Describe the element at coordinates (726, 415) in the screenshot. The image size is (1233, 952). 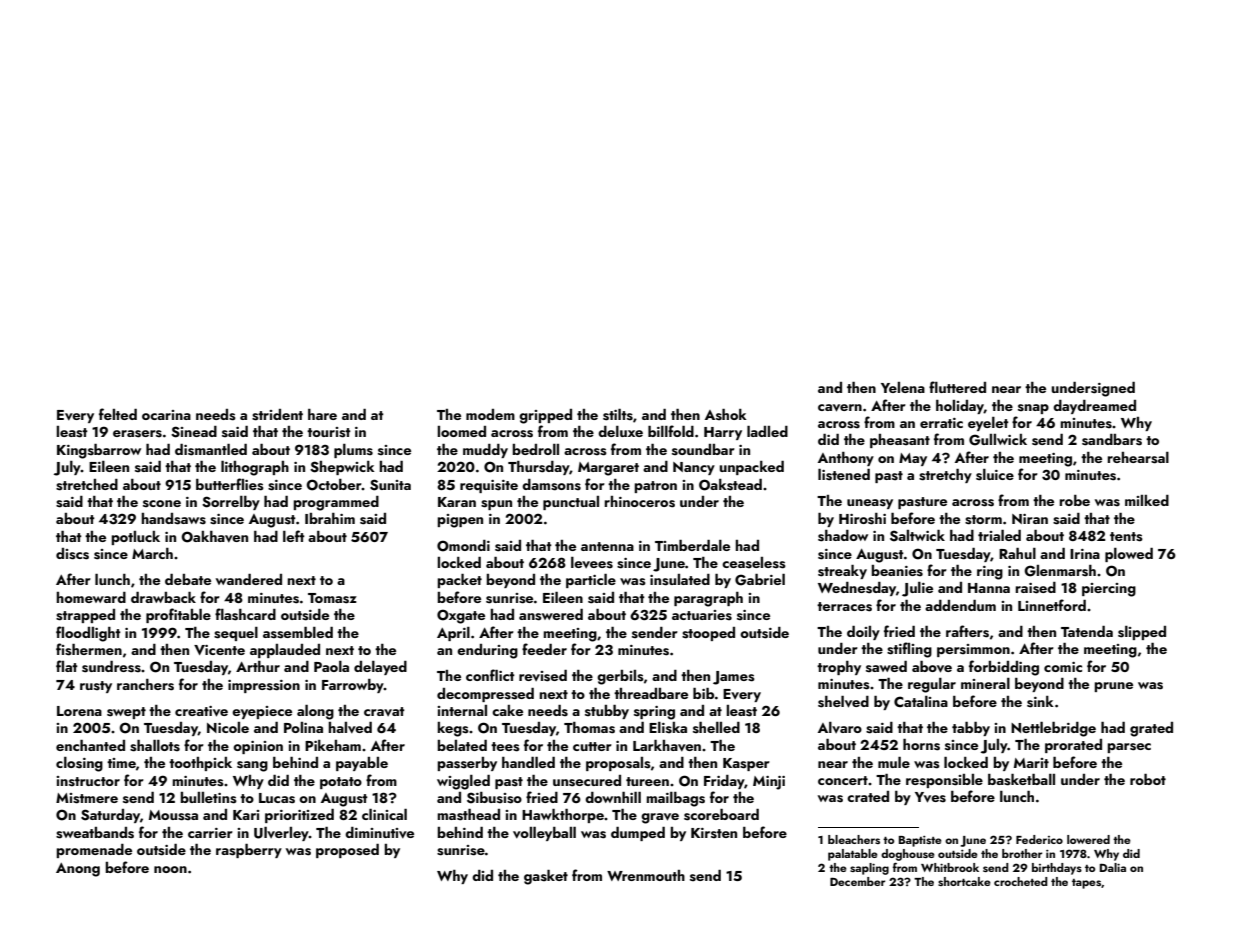
I see `Ashok` at that location.
